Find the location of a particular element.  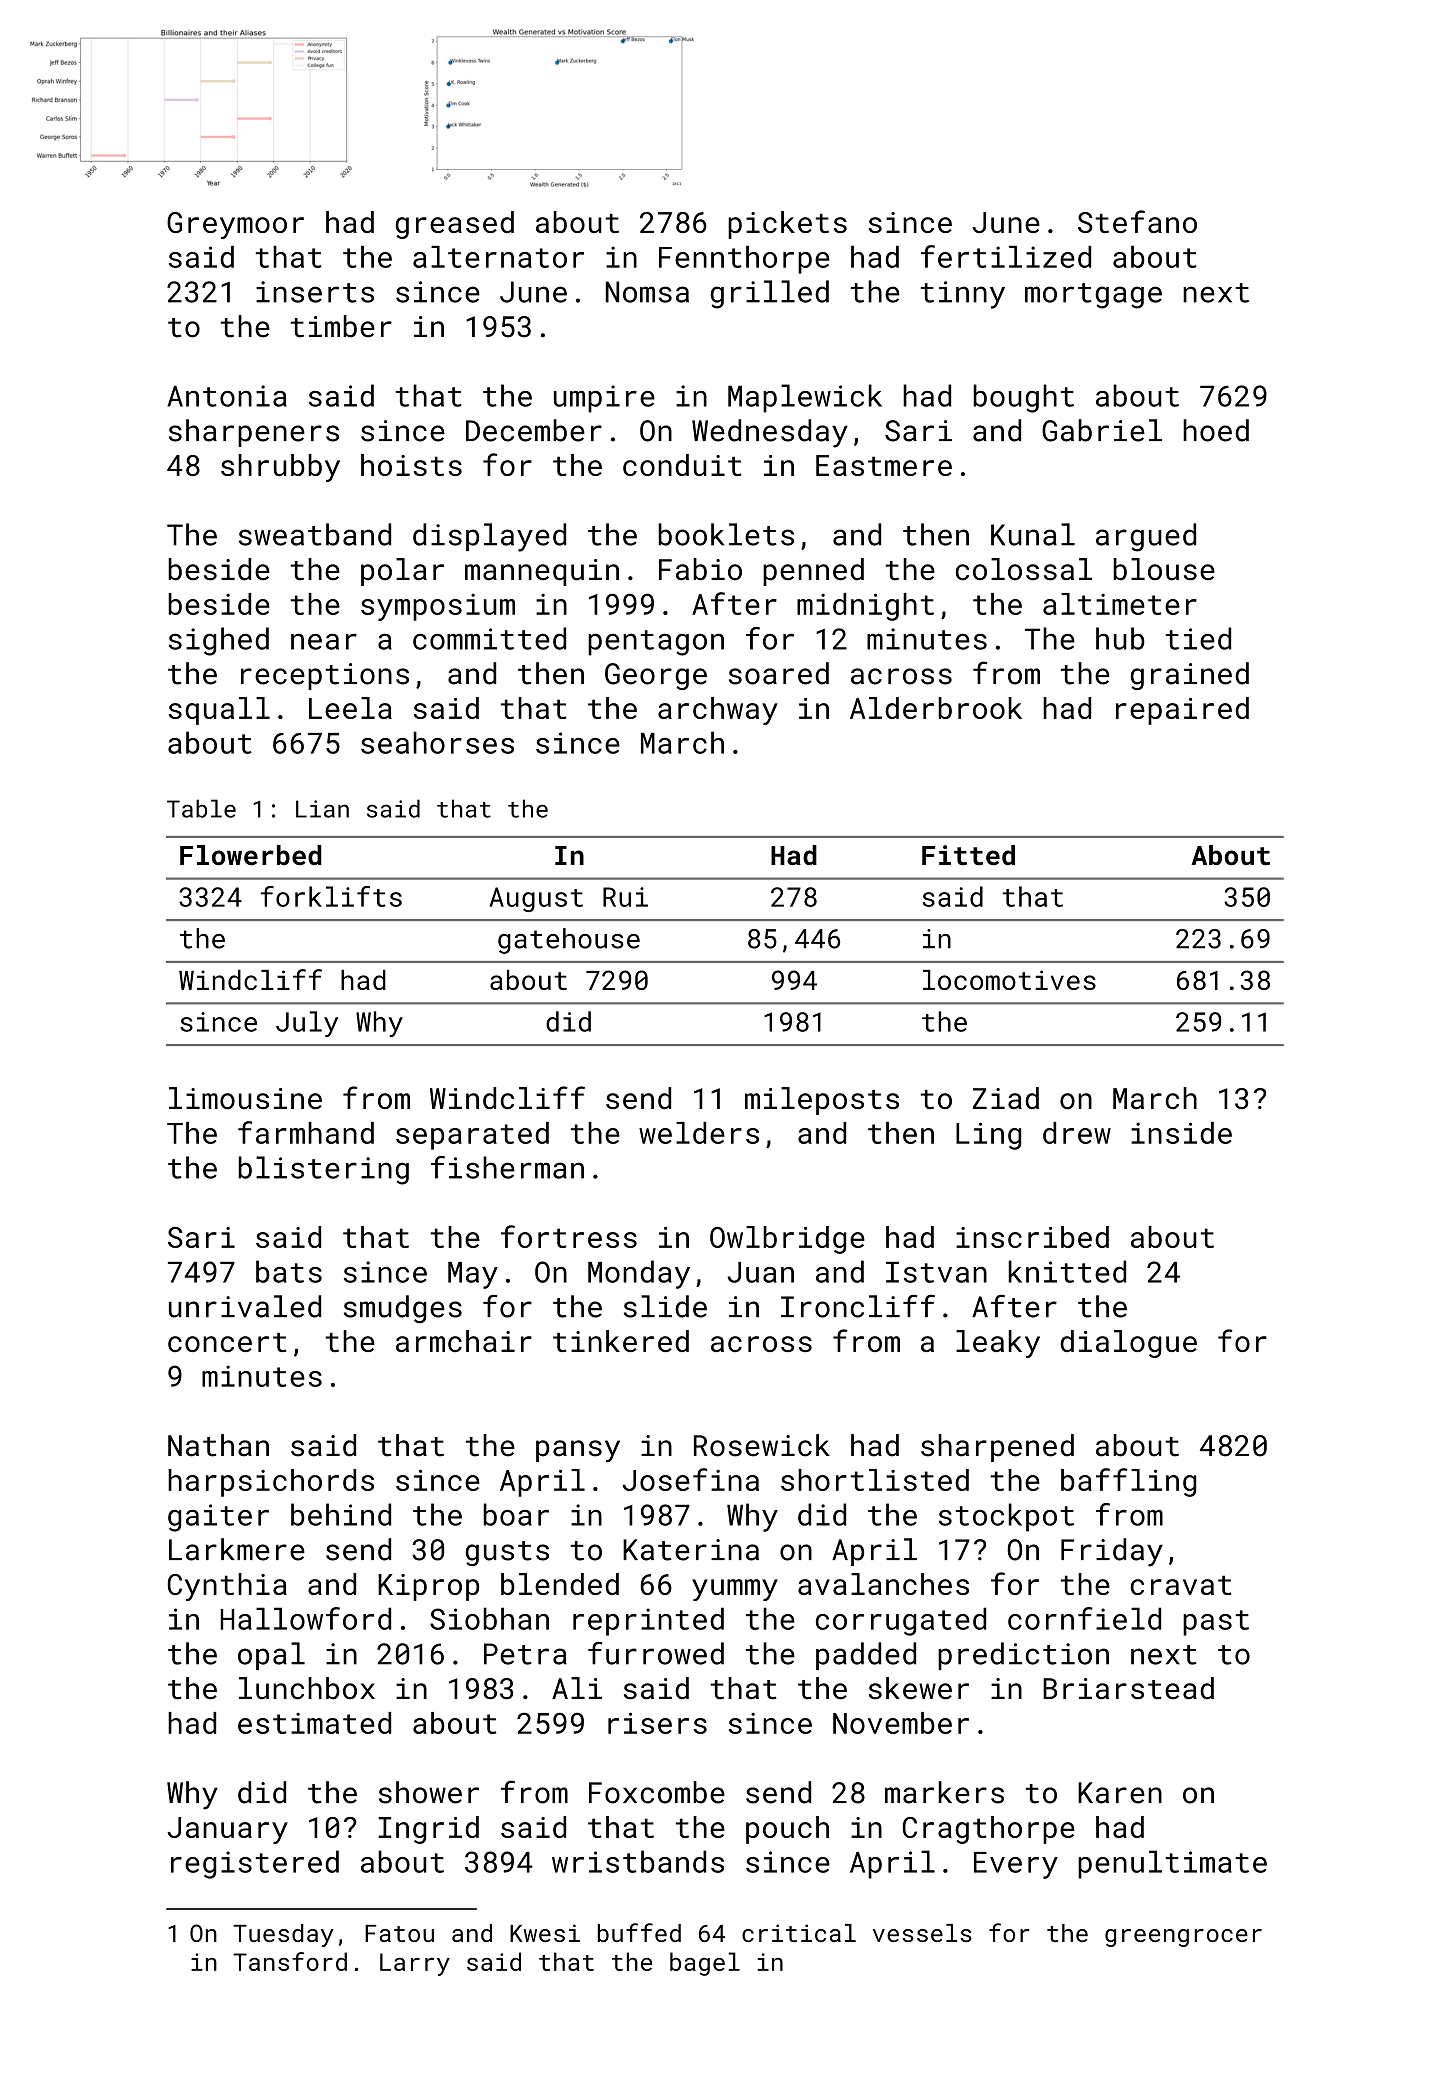

Foxcombe is located at coordinates (657, 1792).
